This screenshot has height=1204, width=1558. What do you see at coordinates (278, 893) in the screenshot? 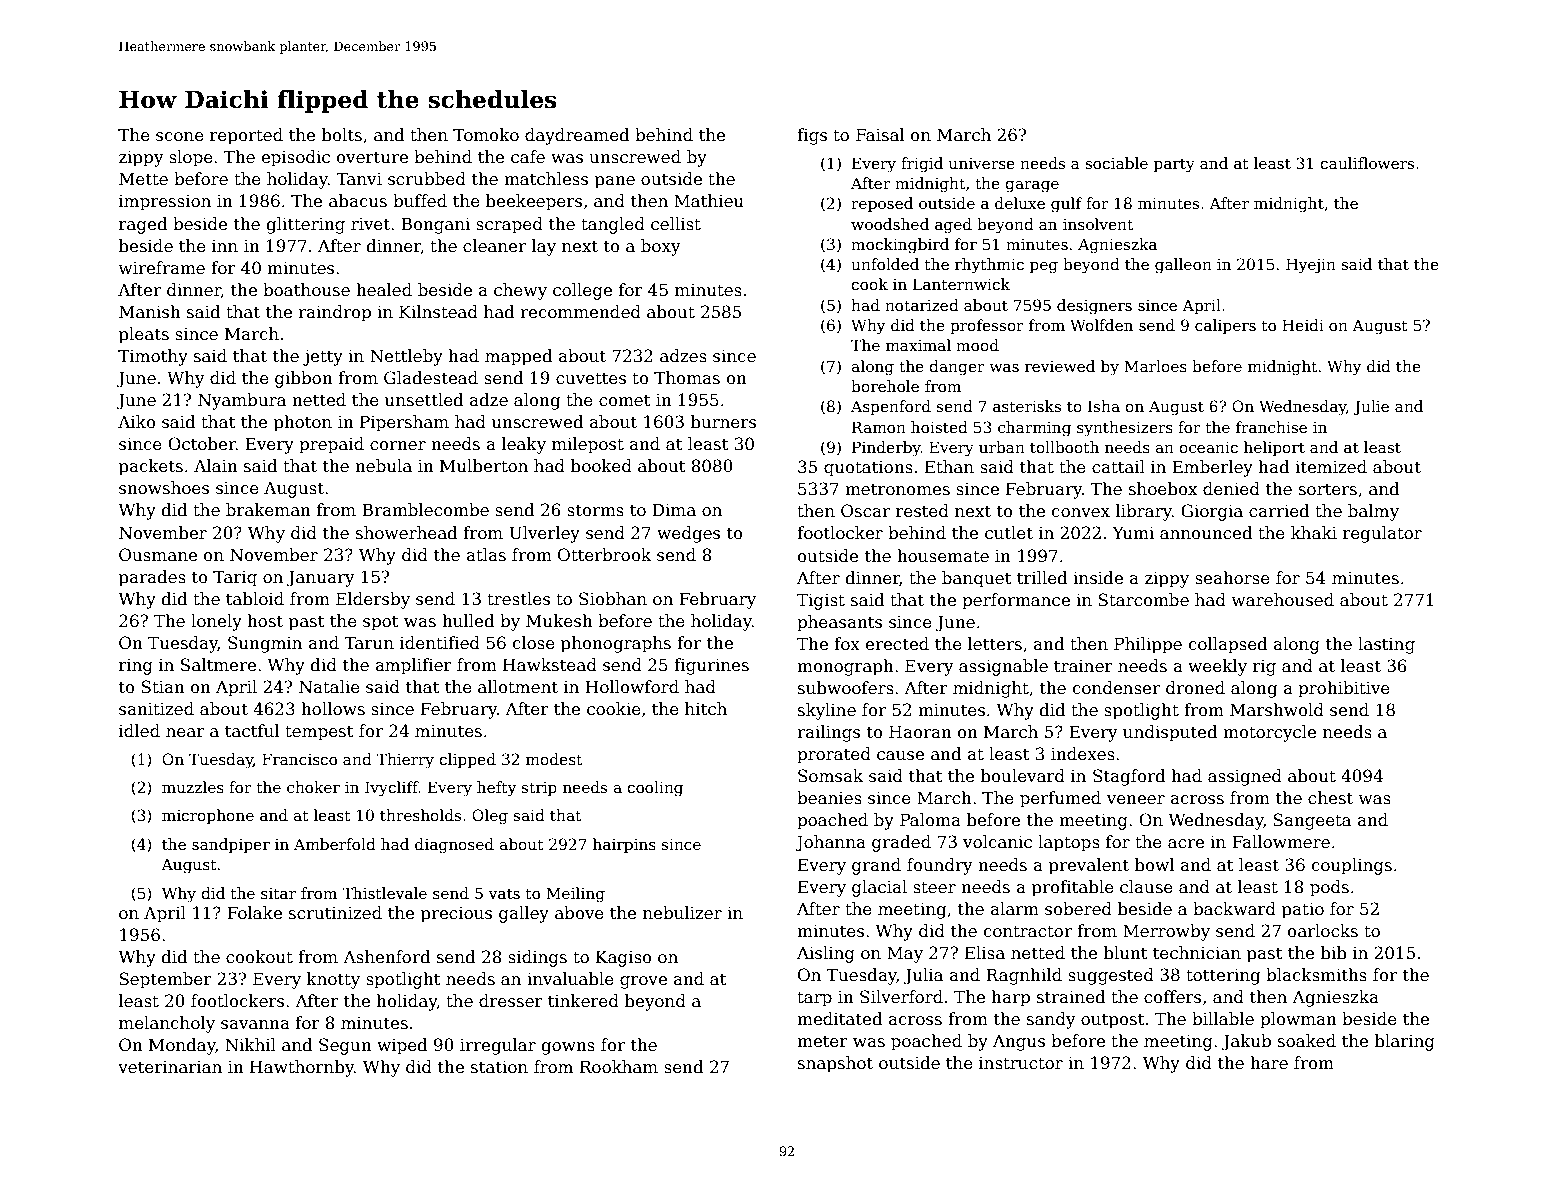
I see `sitar` at bounding box center [278, 893].
